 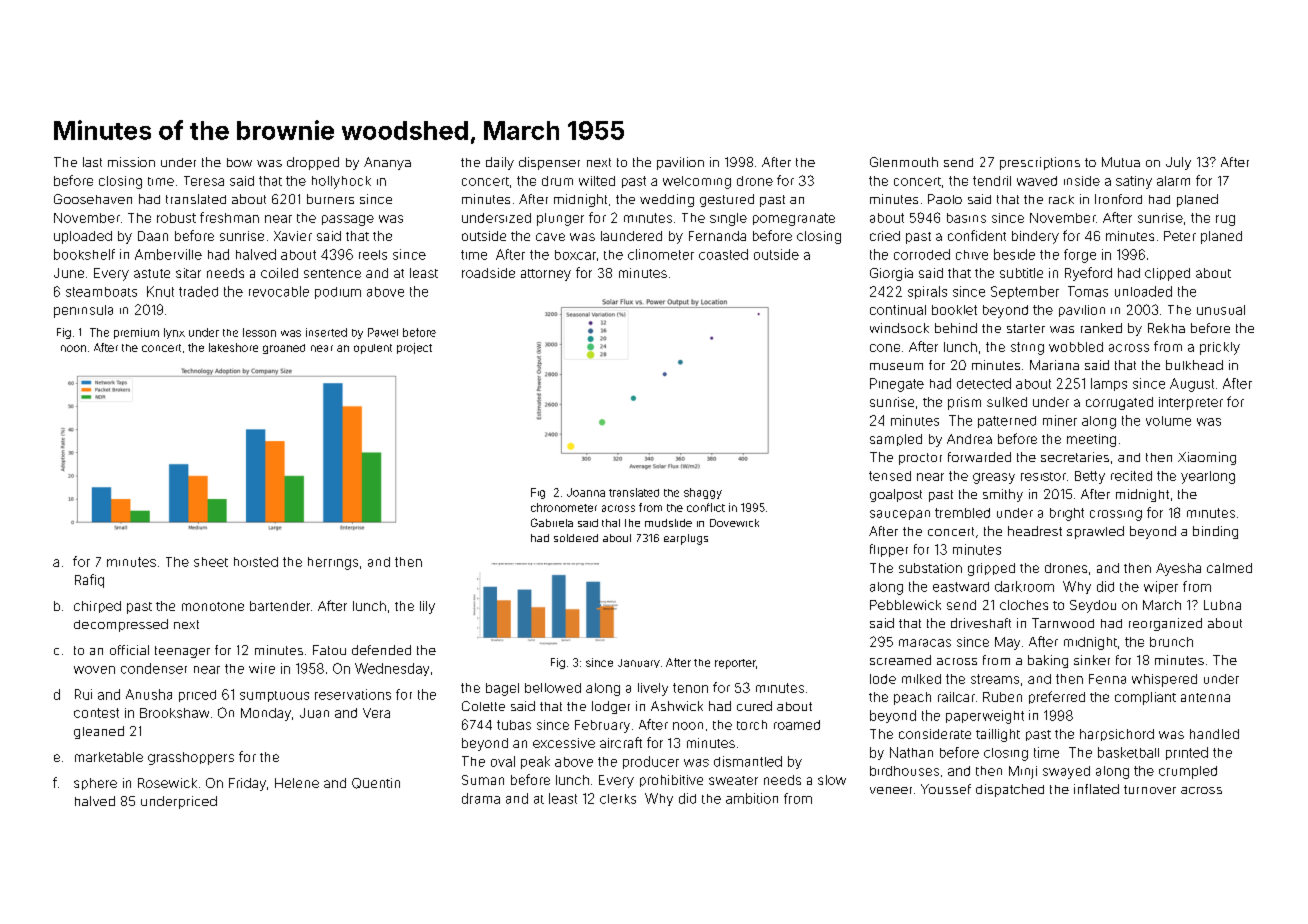 What do you see at coordinates (109, 757) in the image?
I see `marketable` at bounding box center [109, 757].
